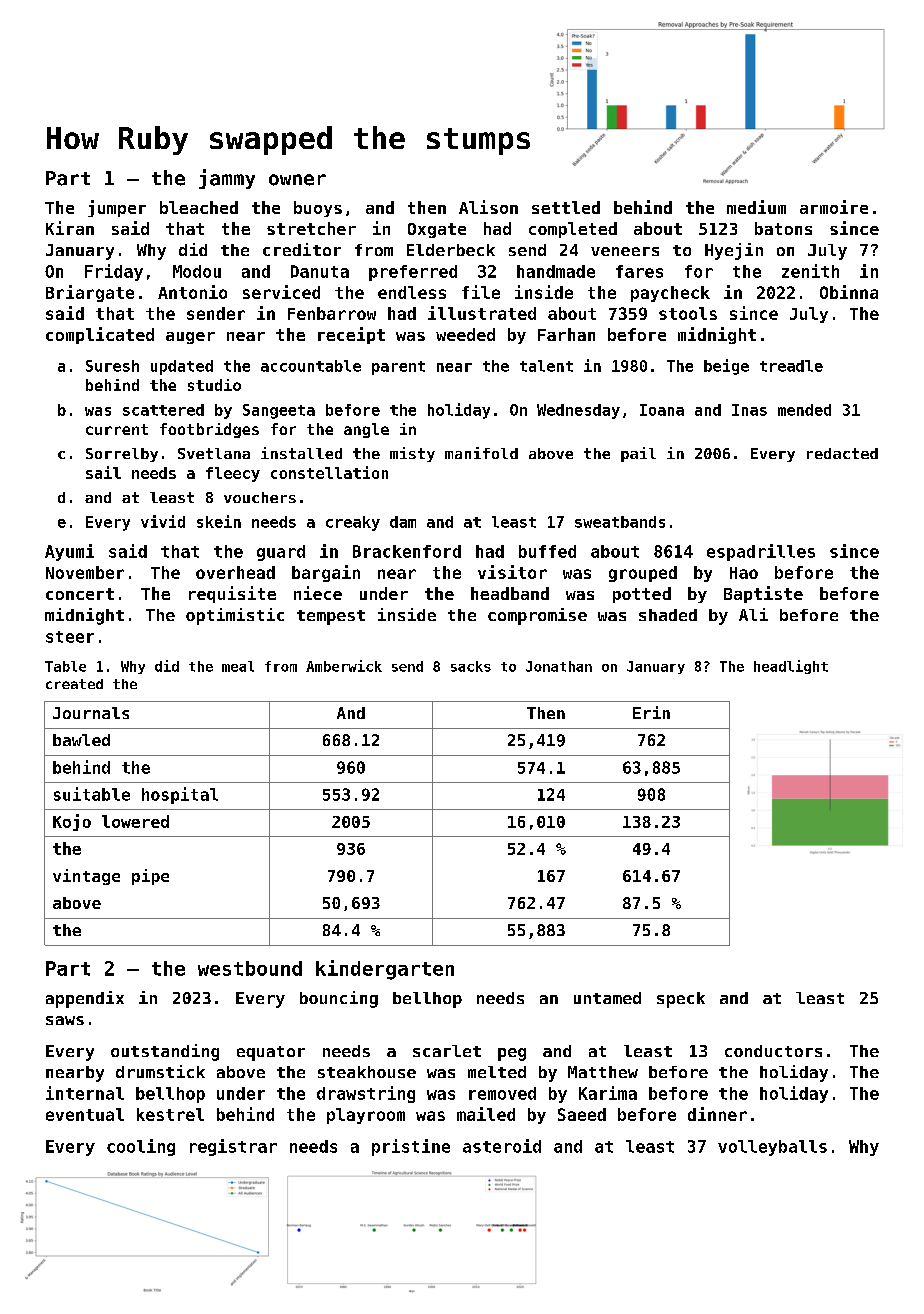 Image resolution: width=924 pixels, height=1314 pixels. I want to click on jumper, so click(117, 208).
